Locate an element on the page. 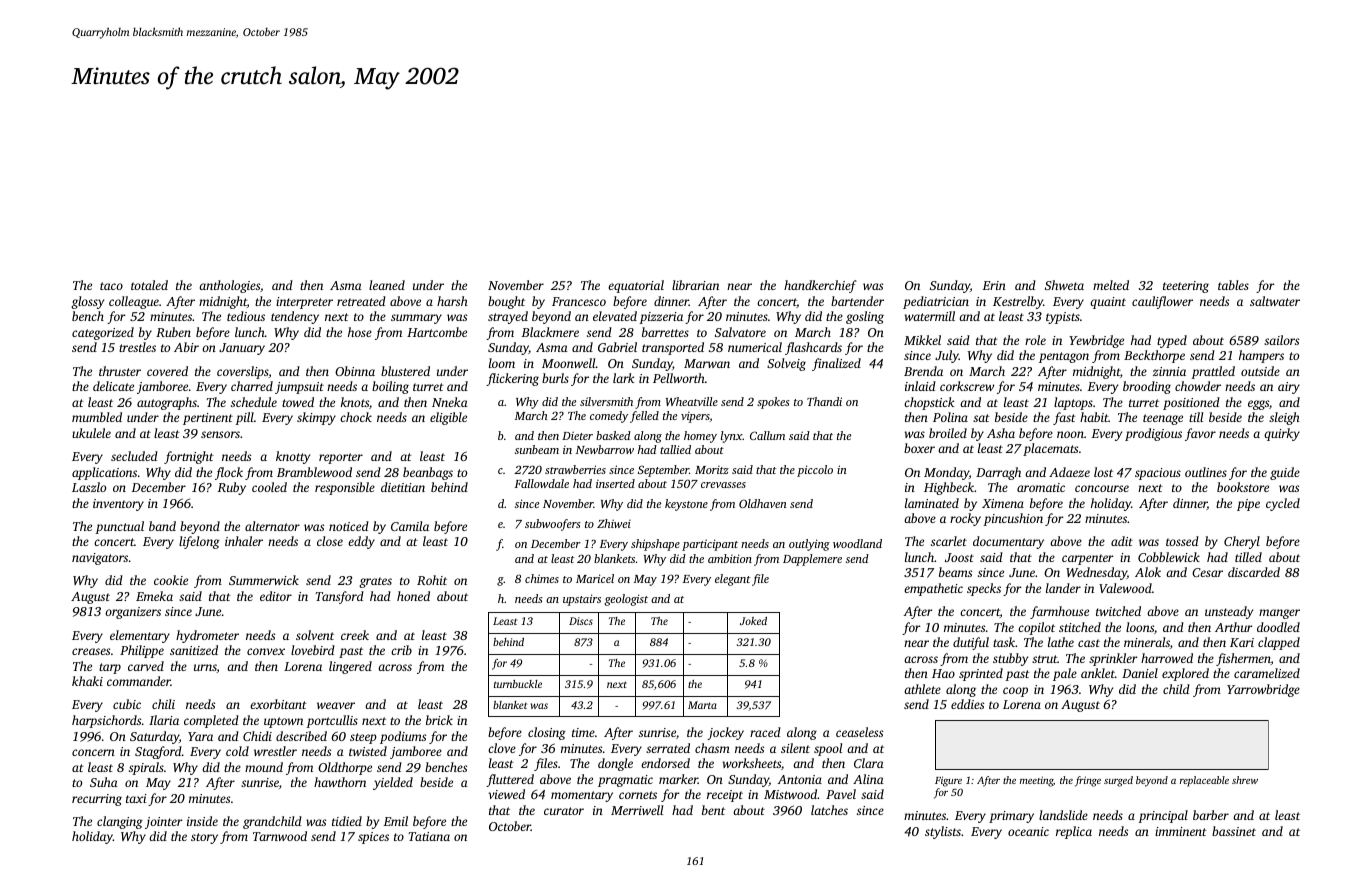 The height and width of the image is (887, 1372). cookie is located at coordinates (171, 580).
